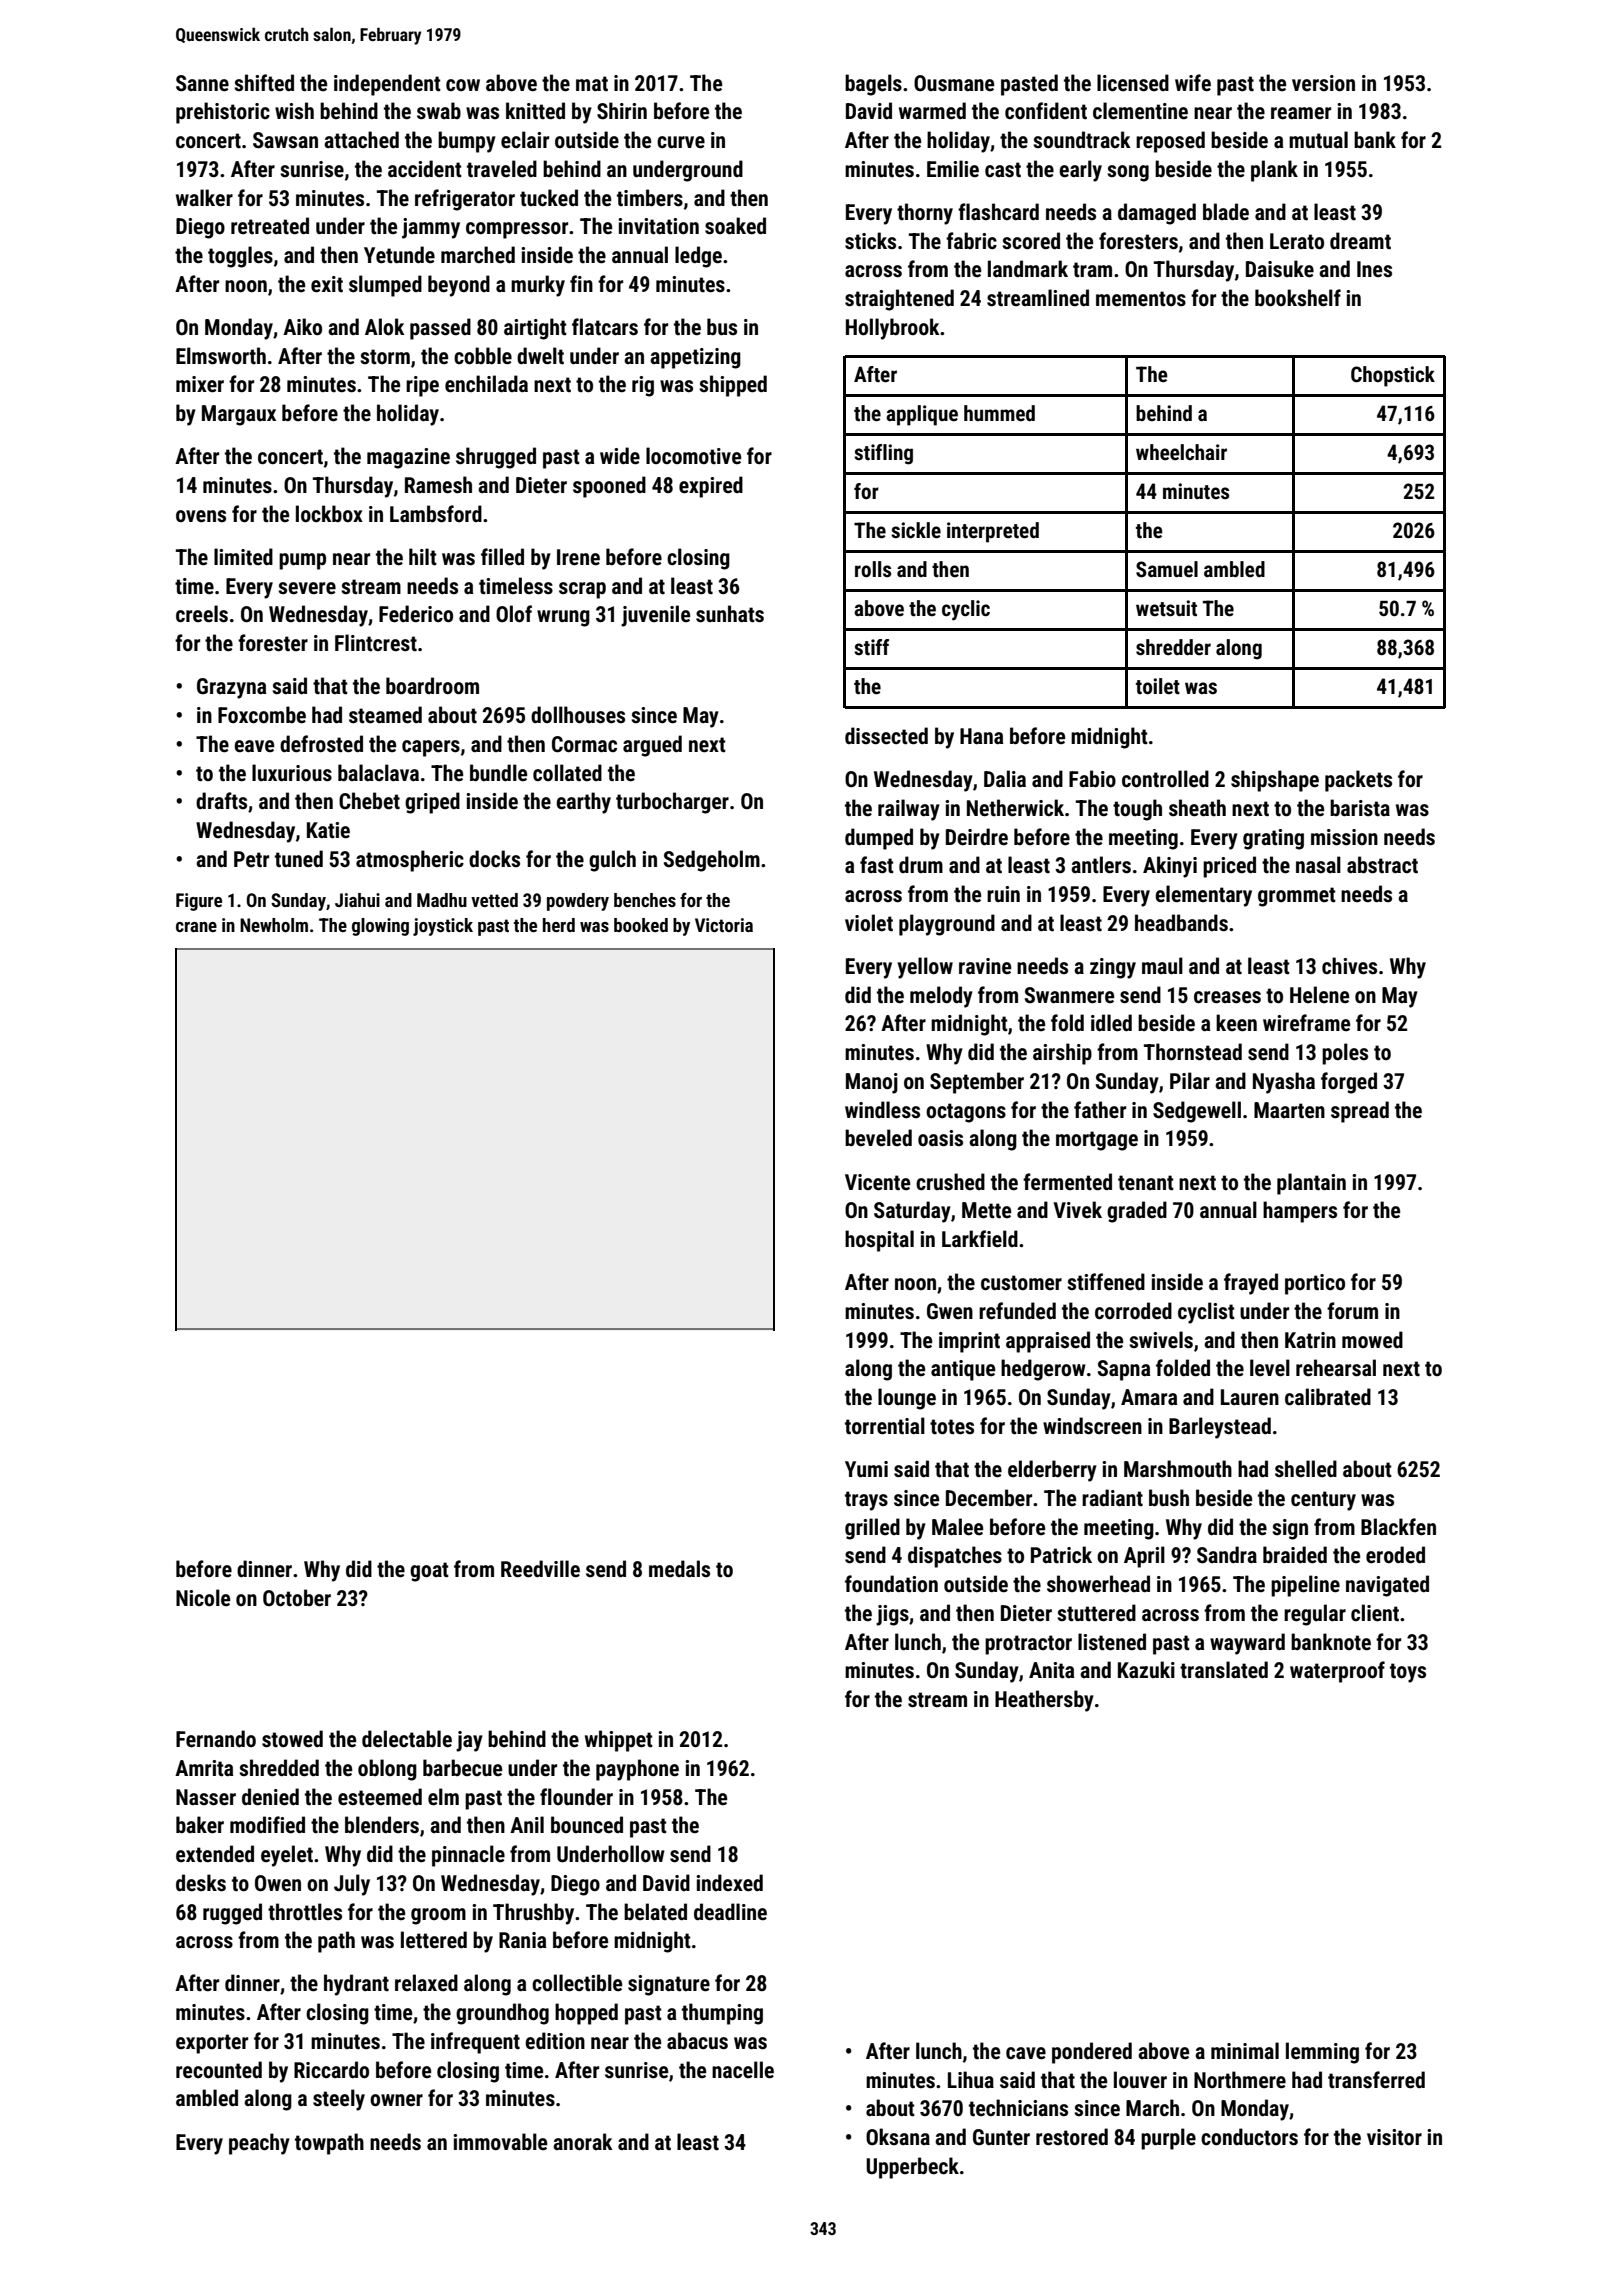 This image has width=1620, height=2292. What do you see at coordinates (1360, 241) in the image?
I see `dreamt` at bounding box center [1360, 241].
